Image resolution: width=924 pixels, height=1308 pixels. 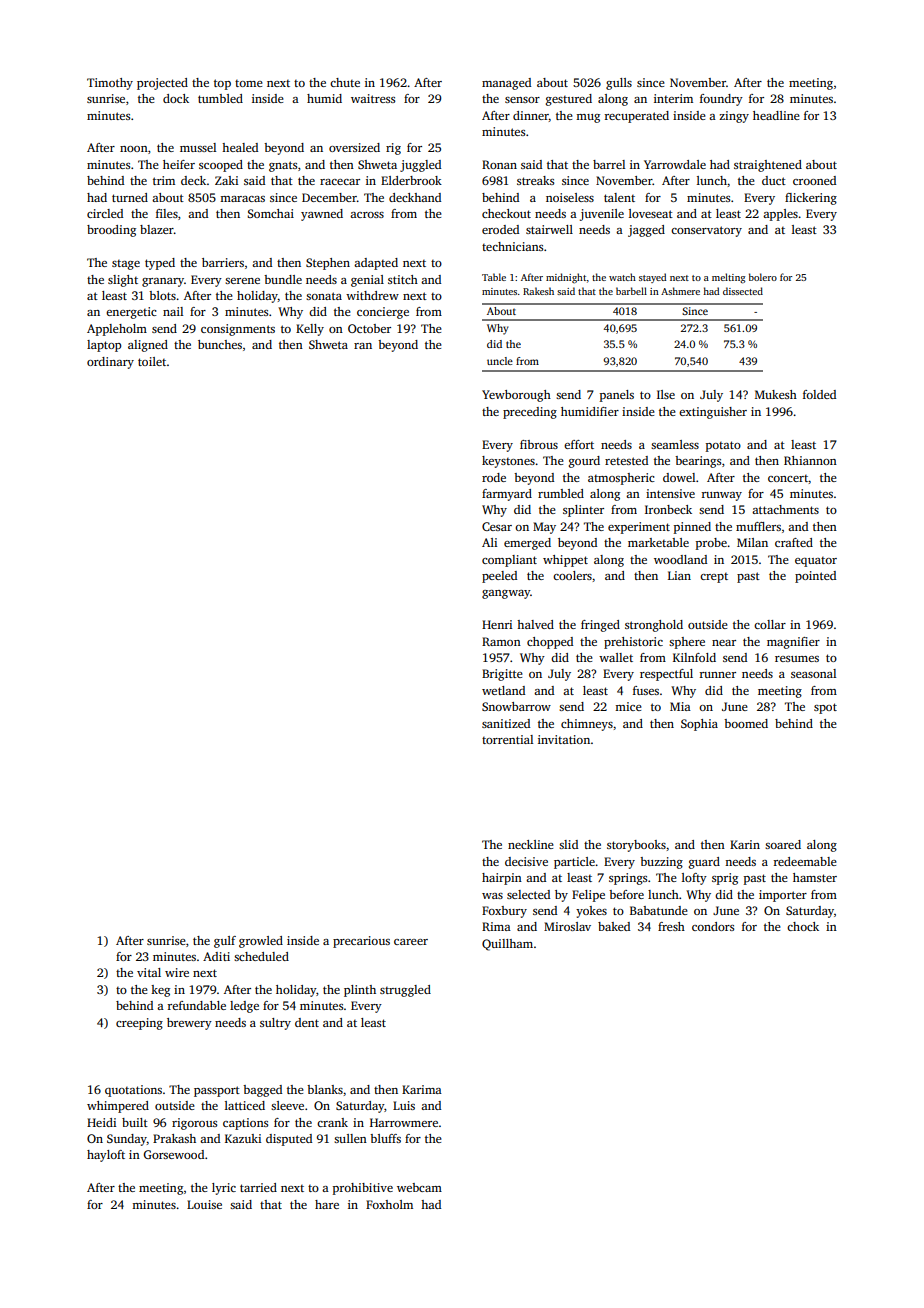 I want to click on Sunday, so click(x=127, y=1140).
